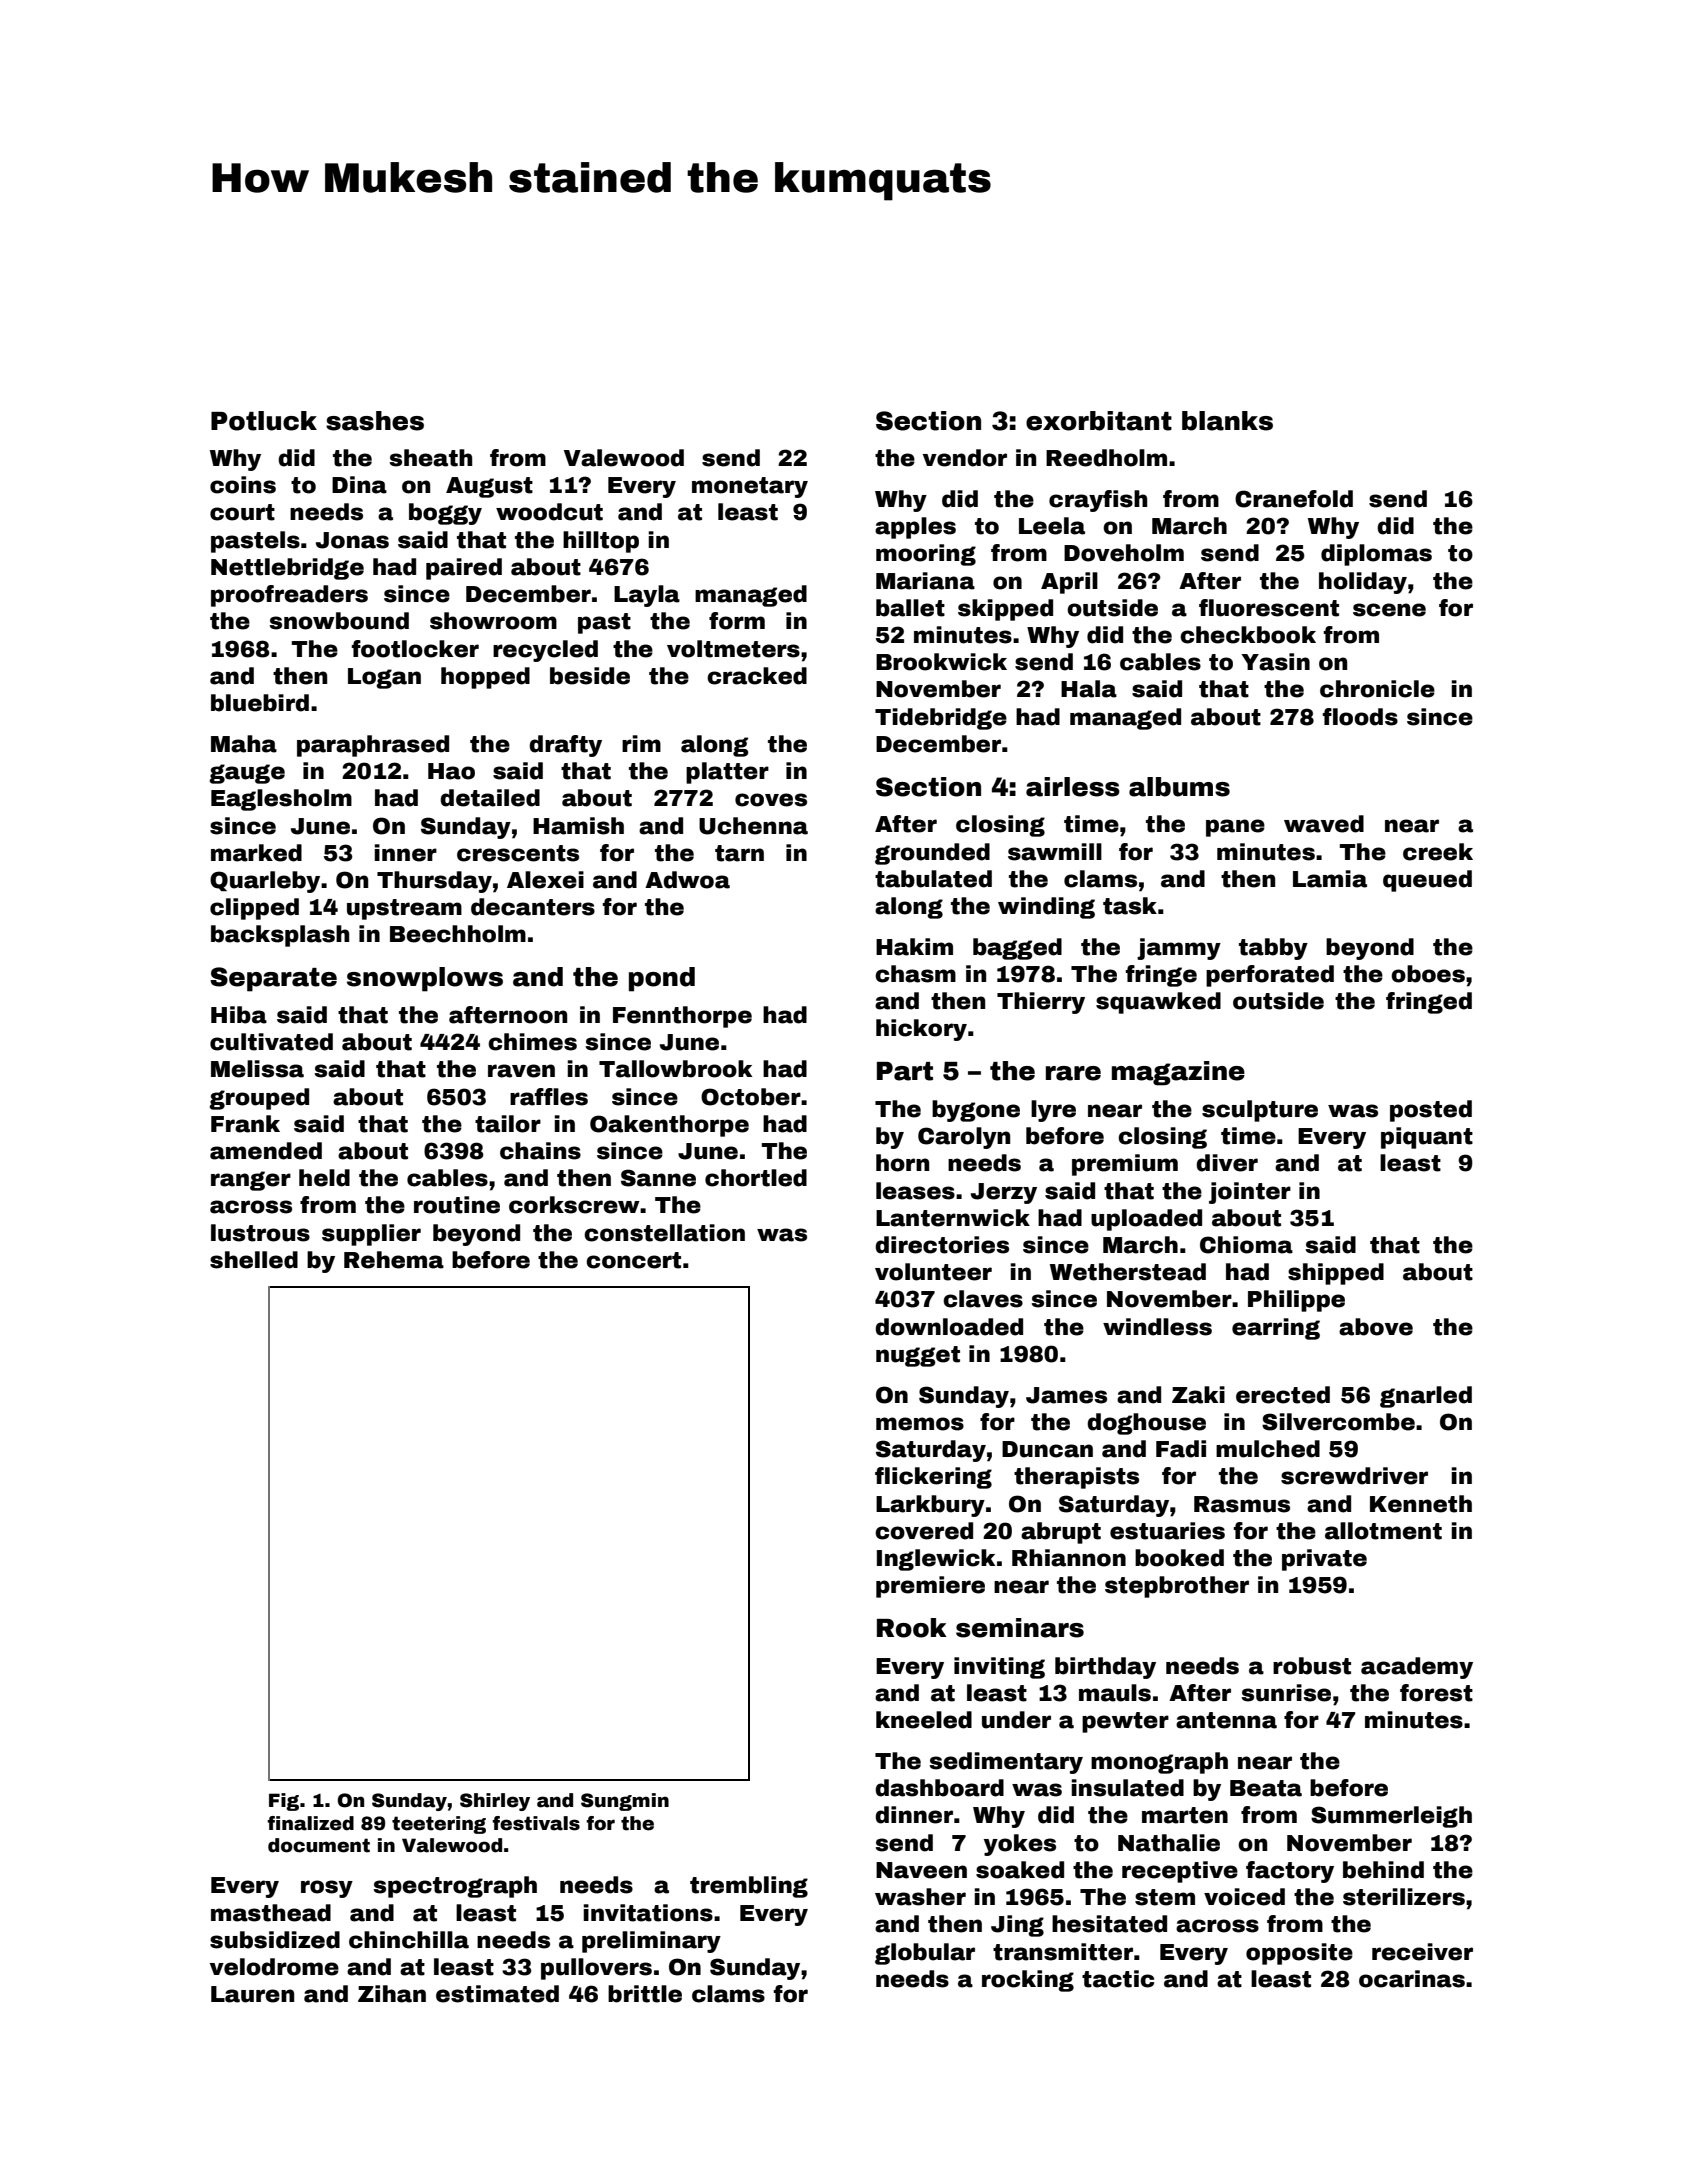  What do you see at coordinates (1226, 1720) in the screenshot?
I see `antenna` at bounding box center [1226, 1720].
